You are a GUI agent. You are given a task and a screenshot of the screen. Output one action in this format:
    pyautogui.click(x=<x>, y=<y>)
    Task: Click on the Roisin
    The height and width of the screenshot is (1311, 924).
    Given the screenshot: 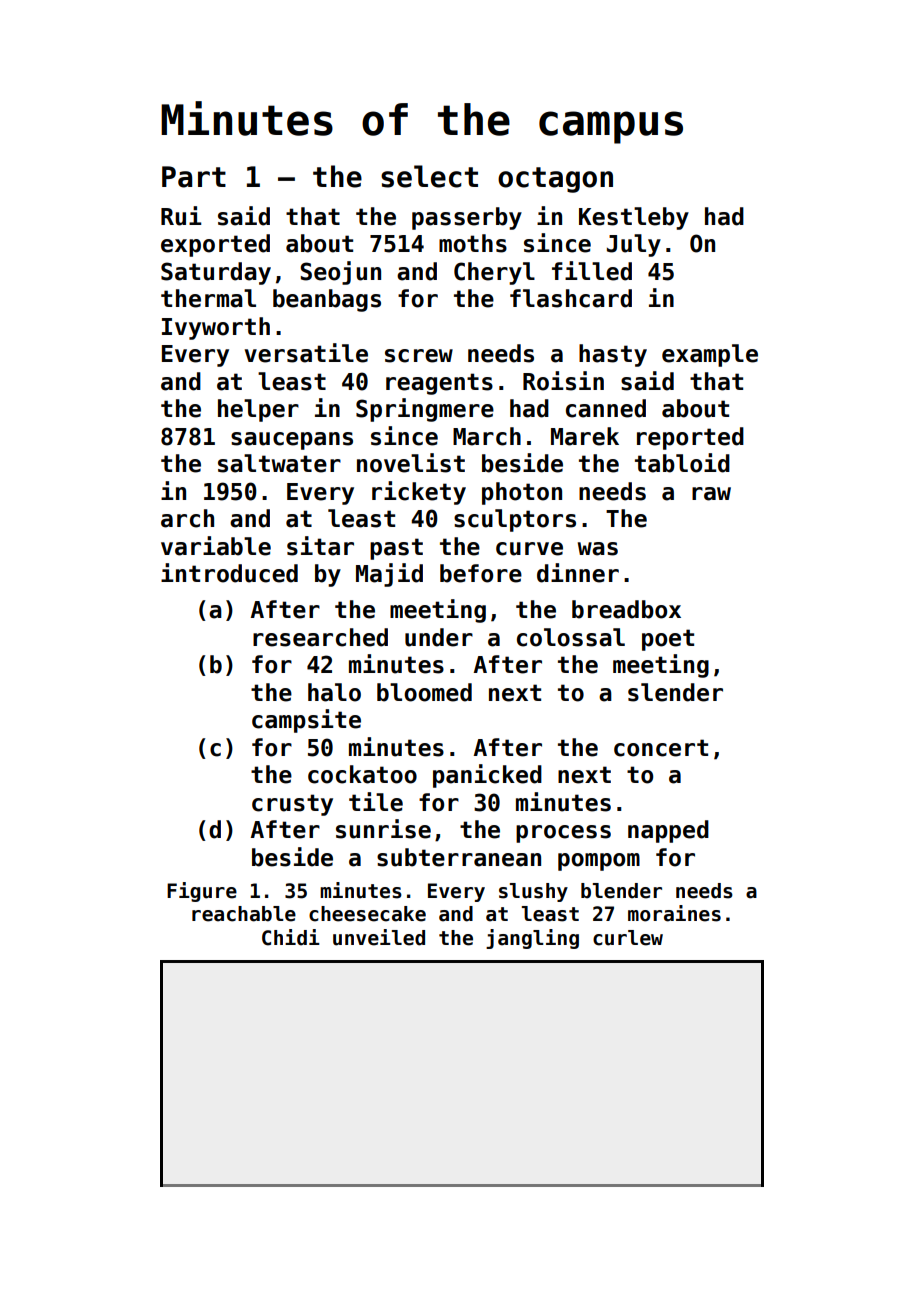 What is the action you would take?
    pyautogui.click(x=563, y=381)
